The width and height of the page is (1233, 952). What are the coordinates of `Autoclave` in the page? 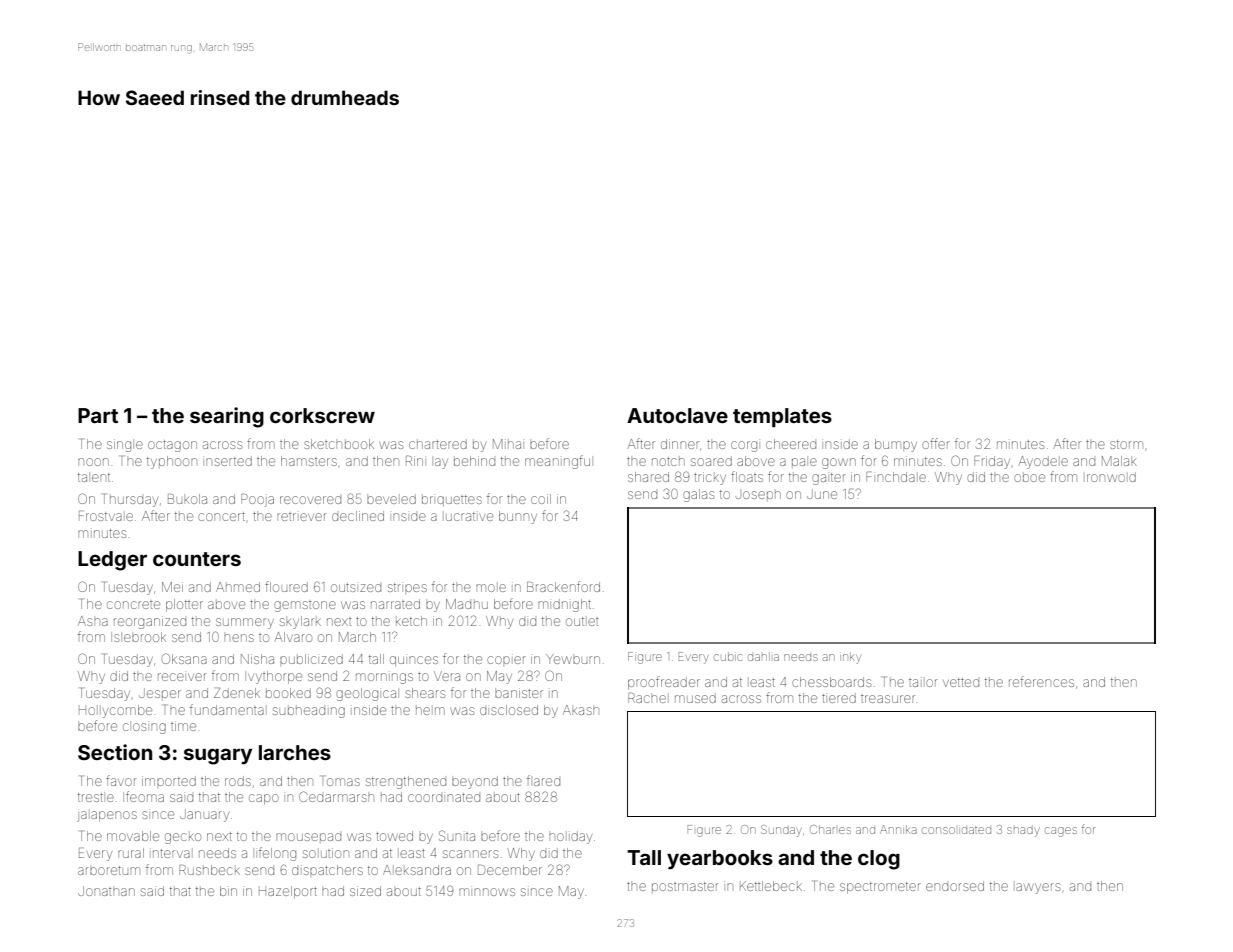 It's located at (677, 415).
